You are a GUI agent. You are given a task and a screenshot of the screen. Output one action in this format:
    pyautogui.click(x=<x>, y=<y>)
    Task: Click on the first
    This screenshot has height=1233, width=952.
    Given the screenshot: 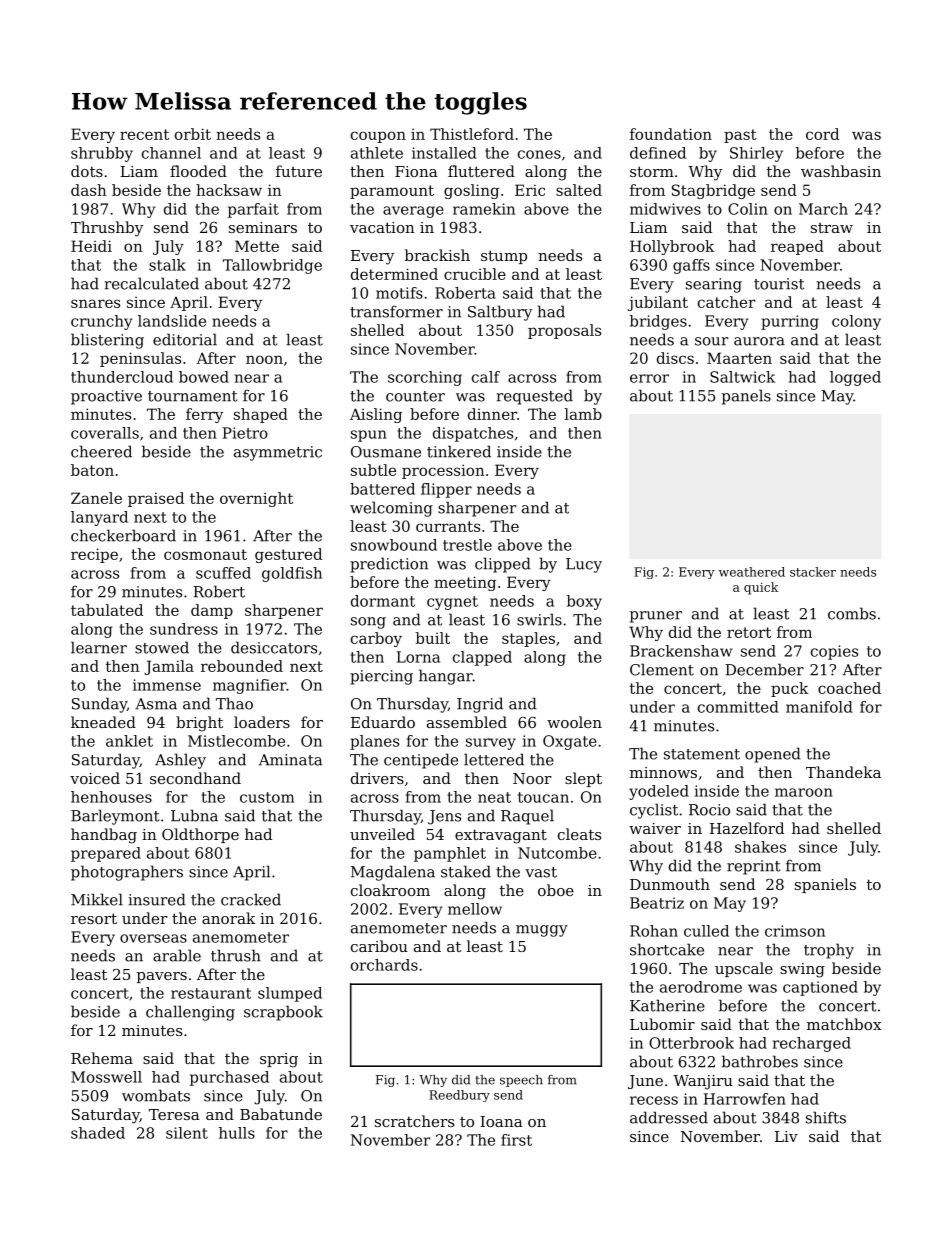 What is the action you would take?
    pyautogui.click(x=516, y=1140)
